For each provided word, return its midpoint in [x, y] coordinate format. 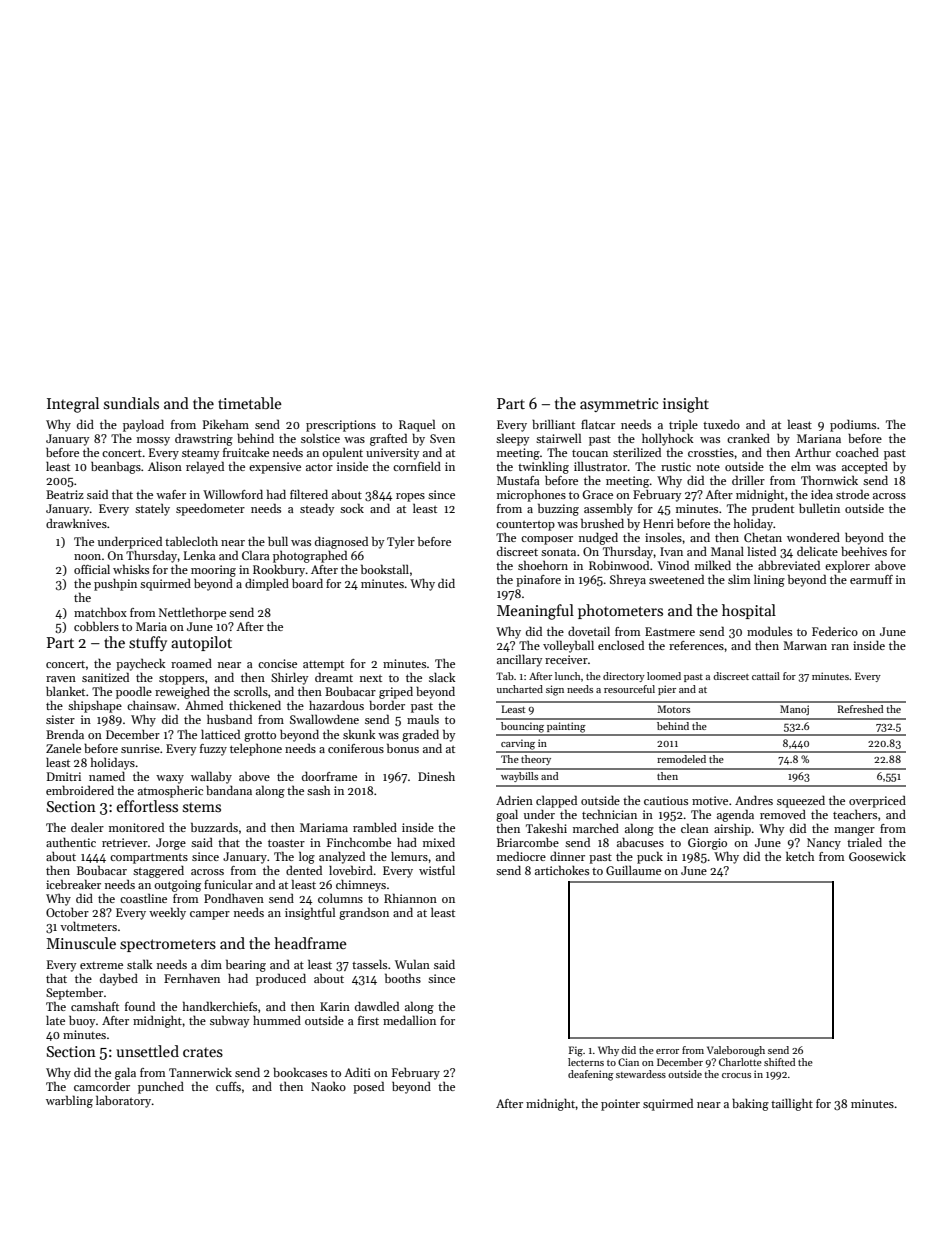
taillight [792, 1104]
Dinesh [436, 776]
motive [710, 800]
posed [368, 1087]
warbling [69, 1101]
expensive [275, 468]
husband [229, 719]
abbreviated [789, 565]
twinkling [543, 467]
